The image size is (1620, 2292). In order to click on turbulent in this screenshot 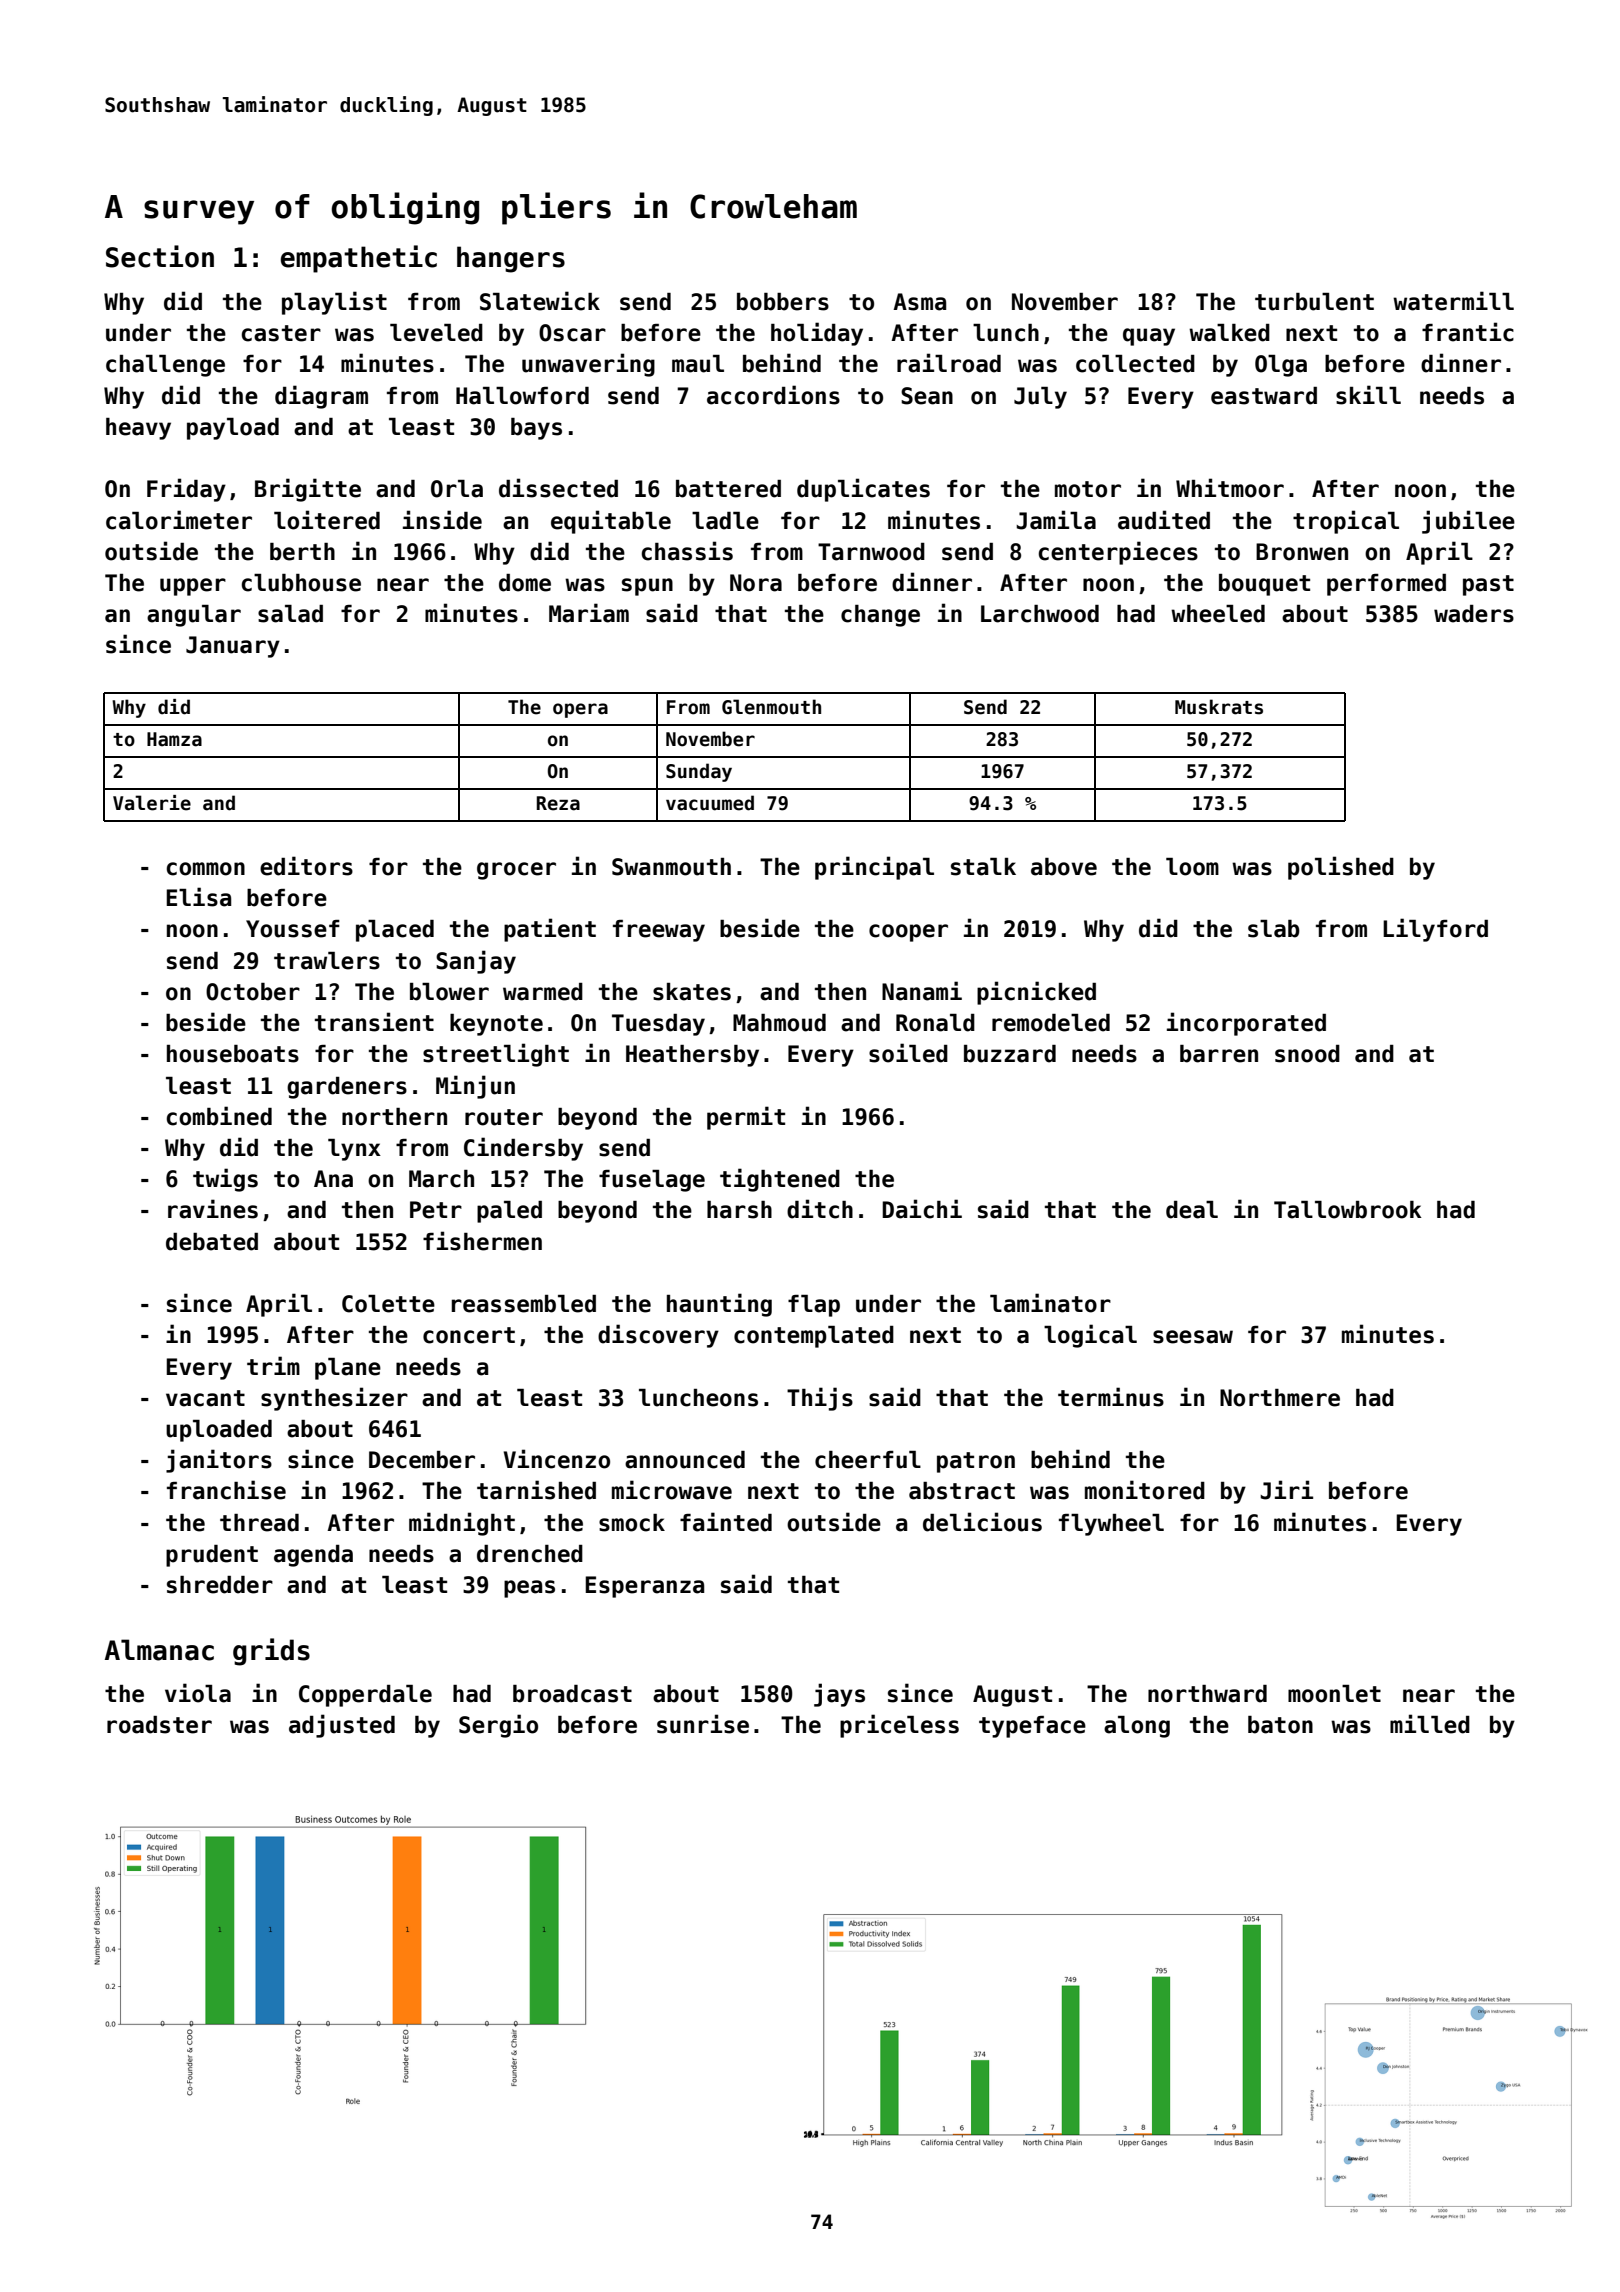, I will do `click(1314, 302)`.
